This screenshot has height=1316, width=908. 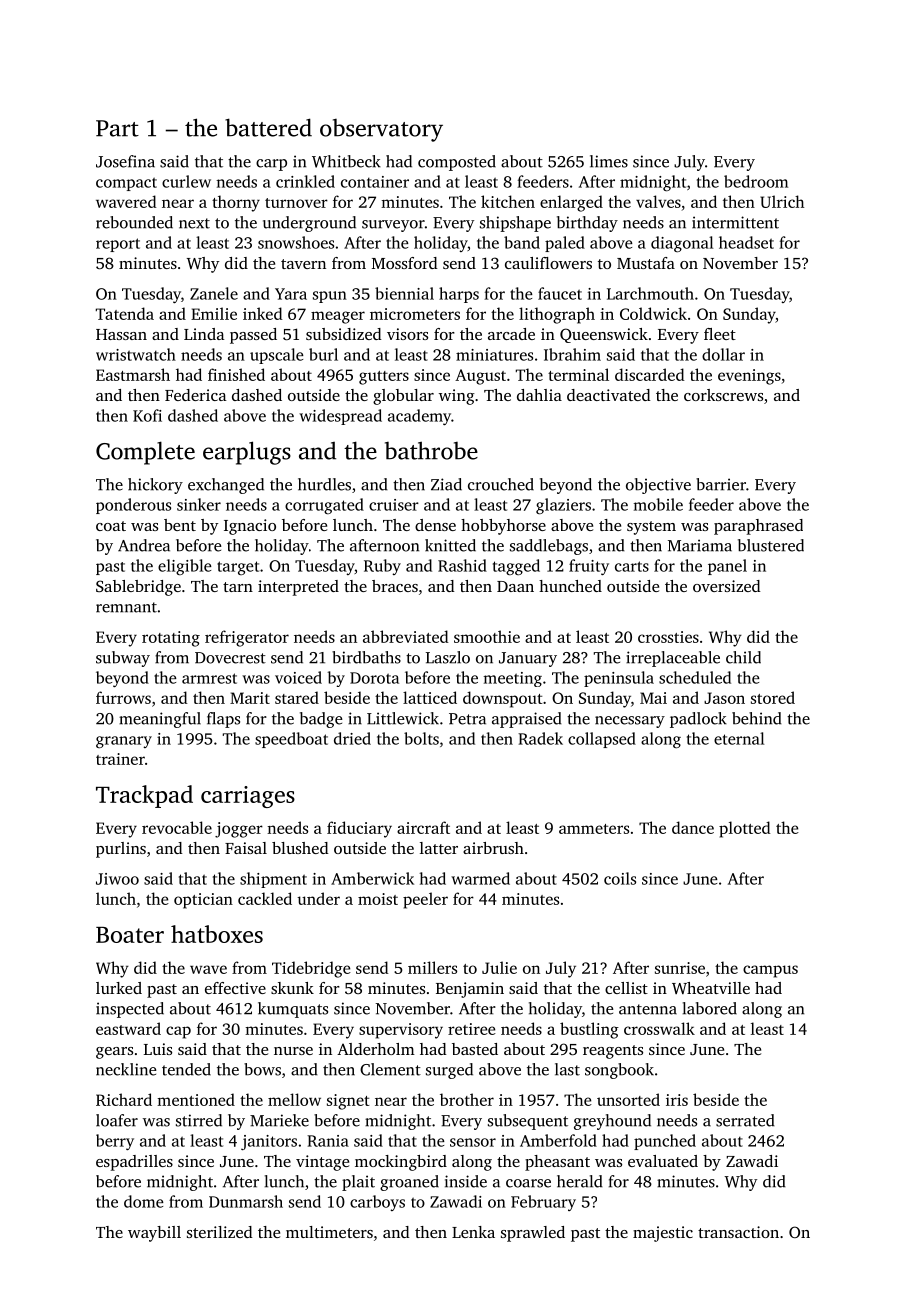 I want to click on arcade, so click(x=511, y=334).
